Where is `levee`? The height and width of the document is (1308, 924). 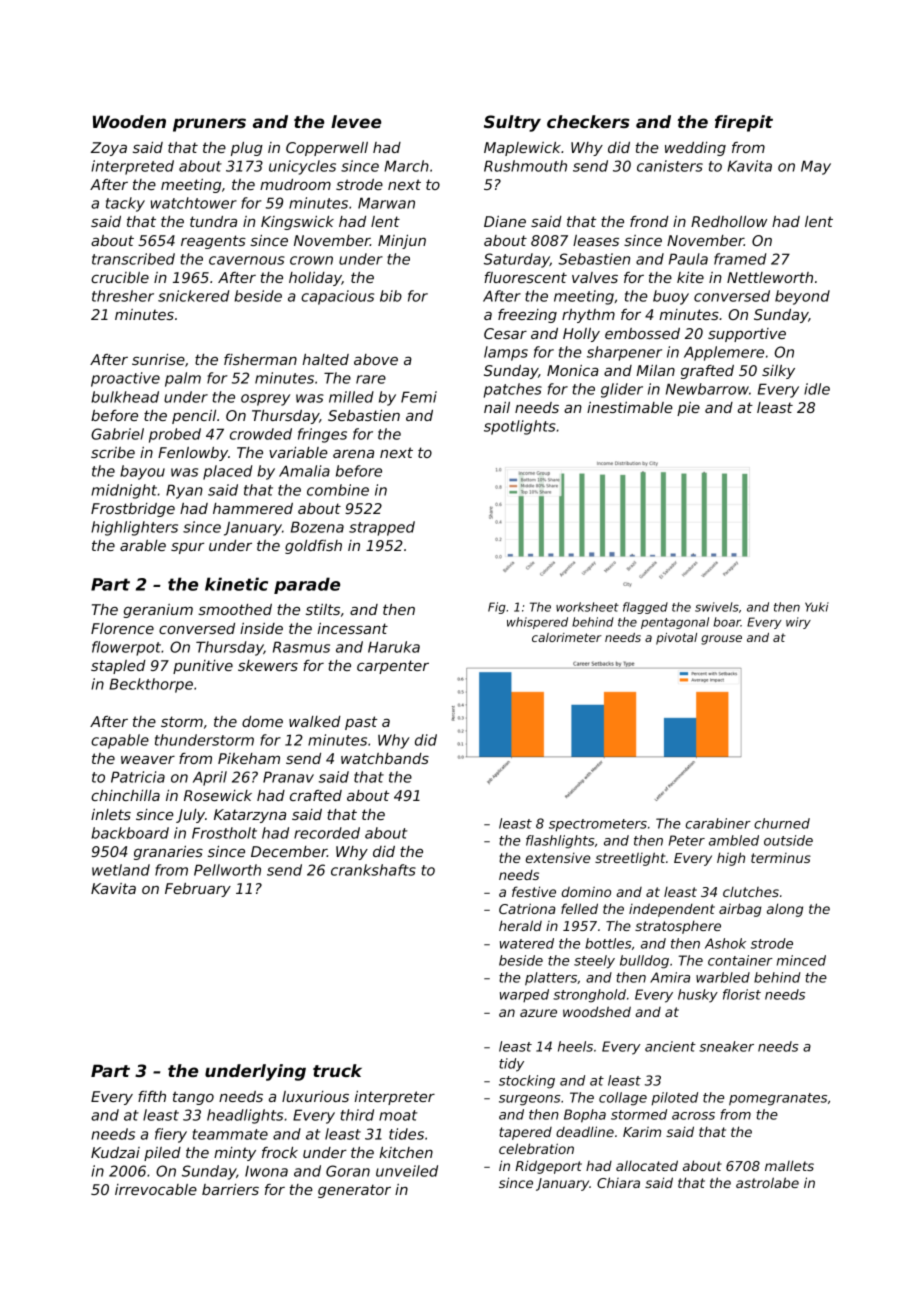
levee is located at coordinates (356, 121).
